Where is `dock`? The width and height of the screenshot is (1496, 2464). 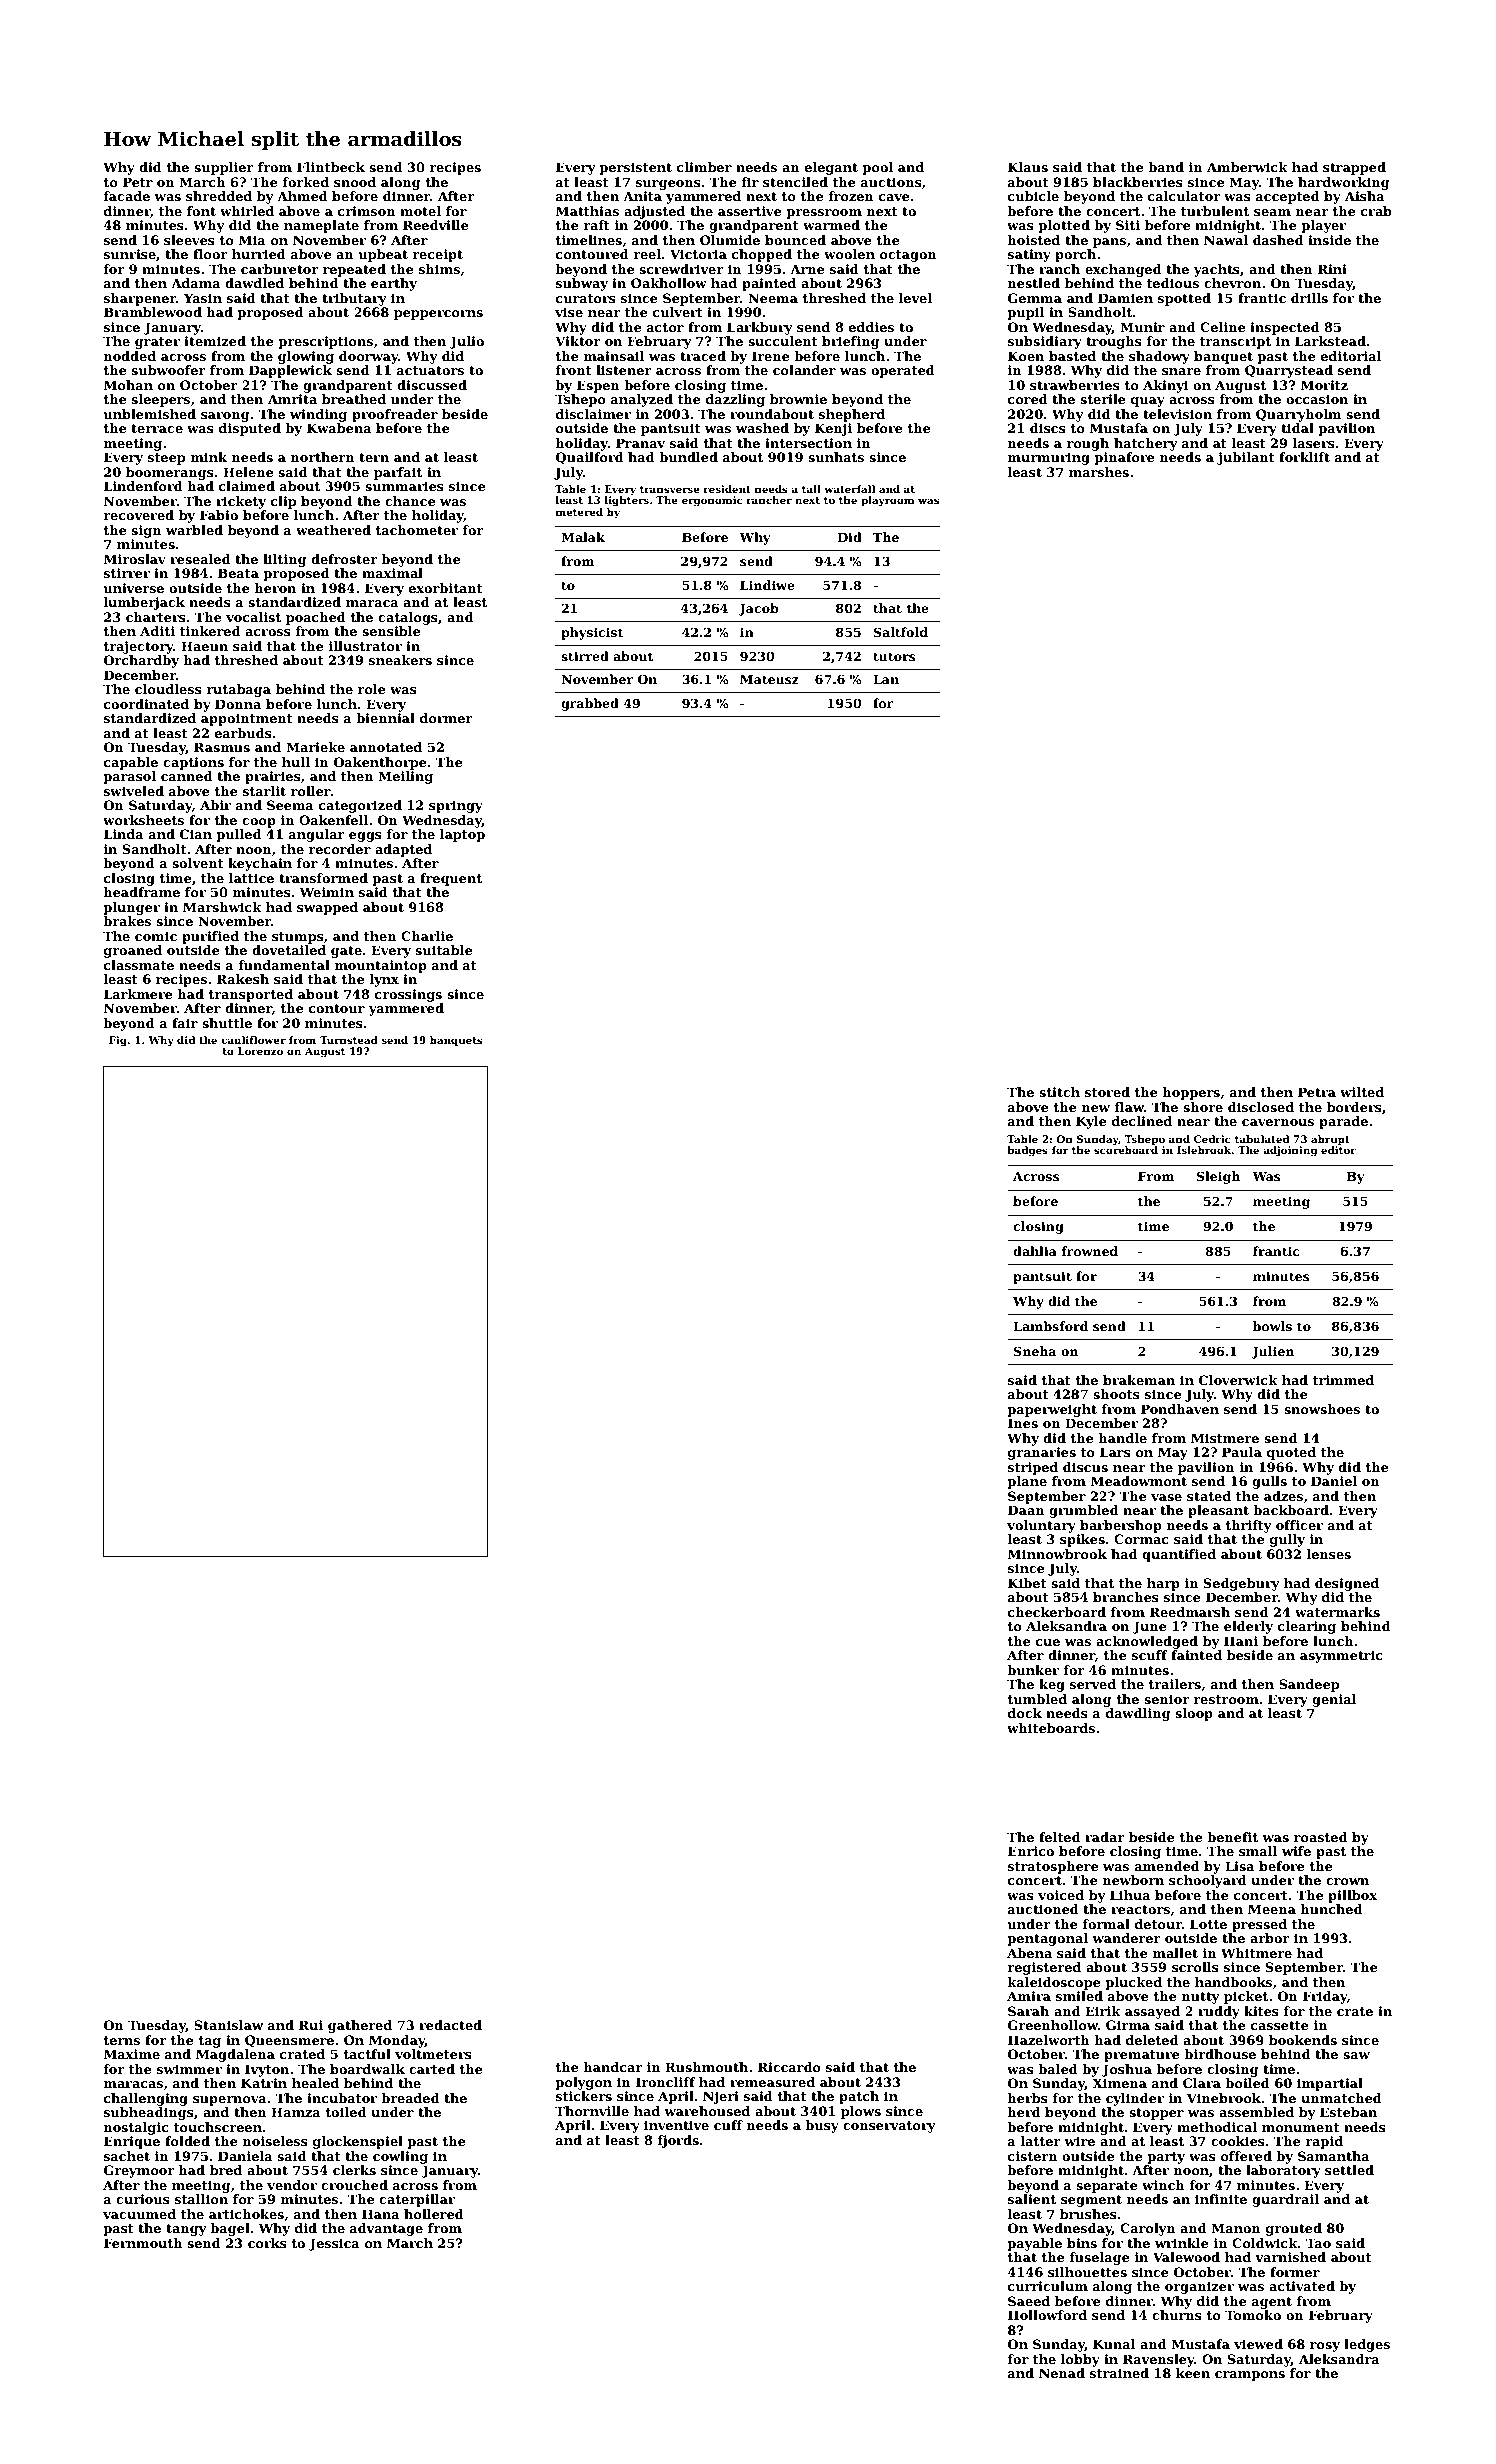
dock is located at coordinates (1025, 1713).
